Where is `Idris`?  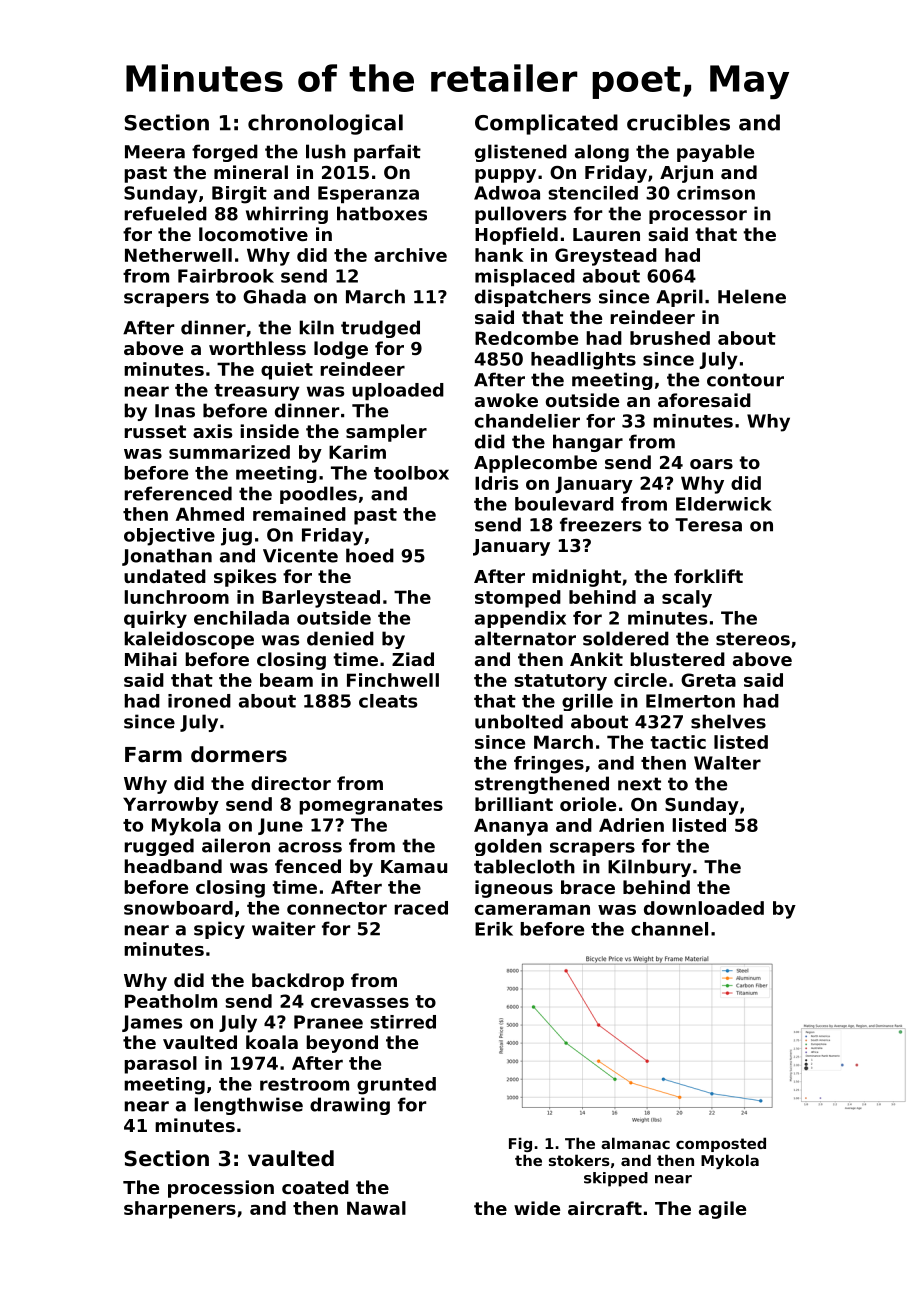 Idris is located at coordinates (496, 483).
